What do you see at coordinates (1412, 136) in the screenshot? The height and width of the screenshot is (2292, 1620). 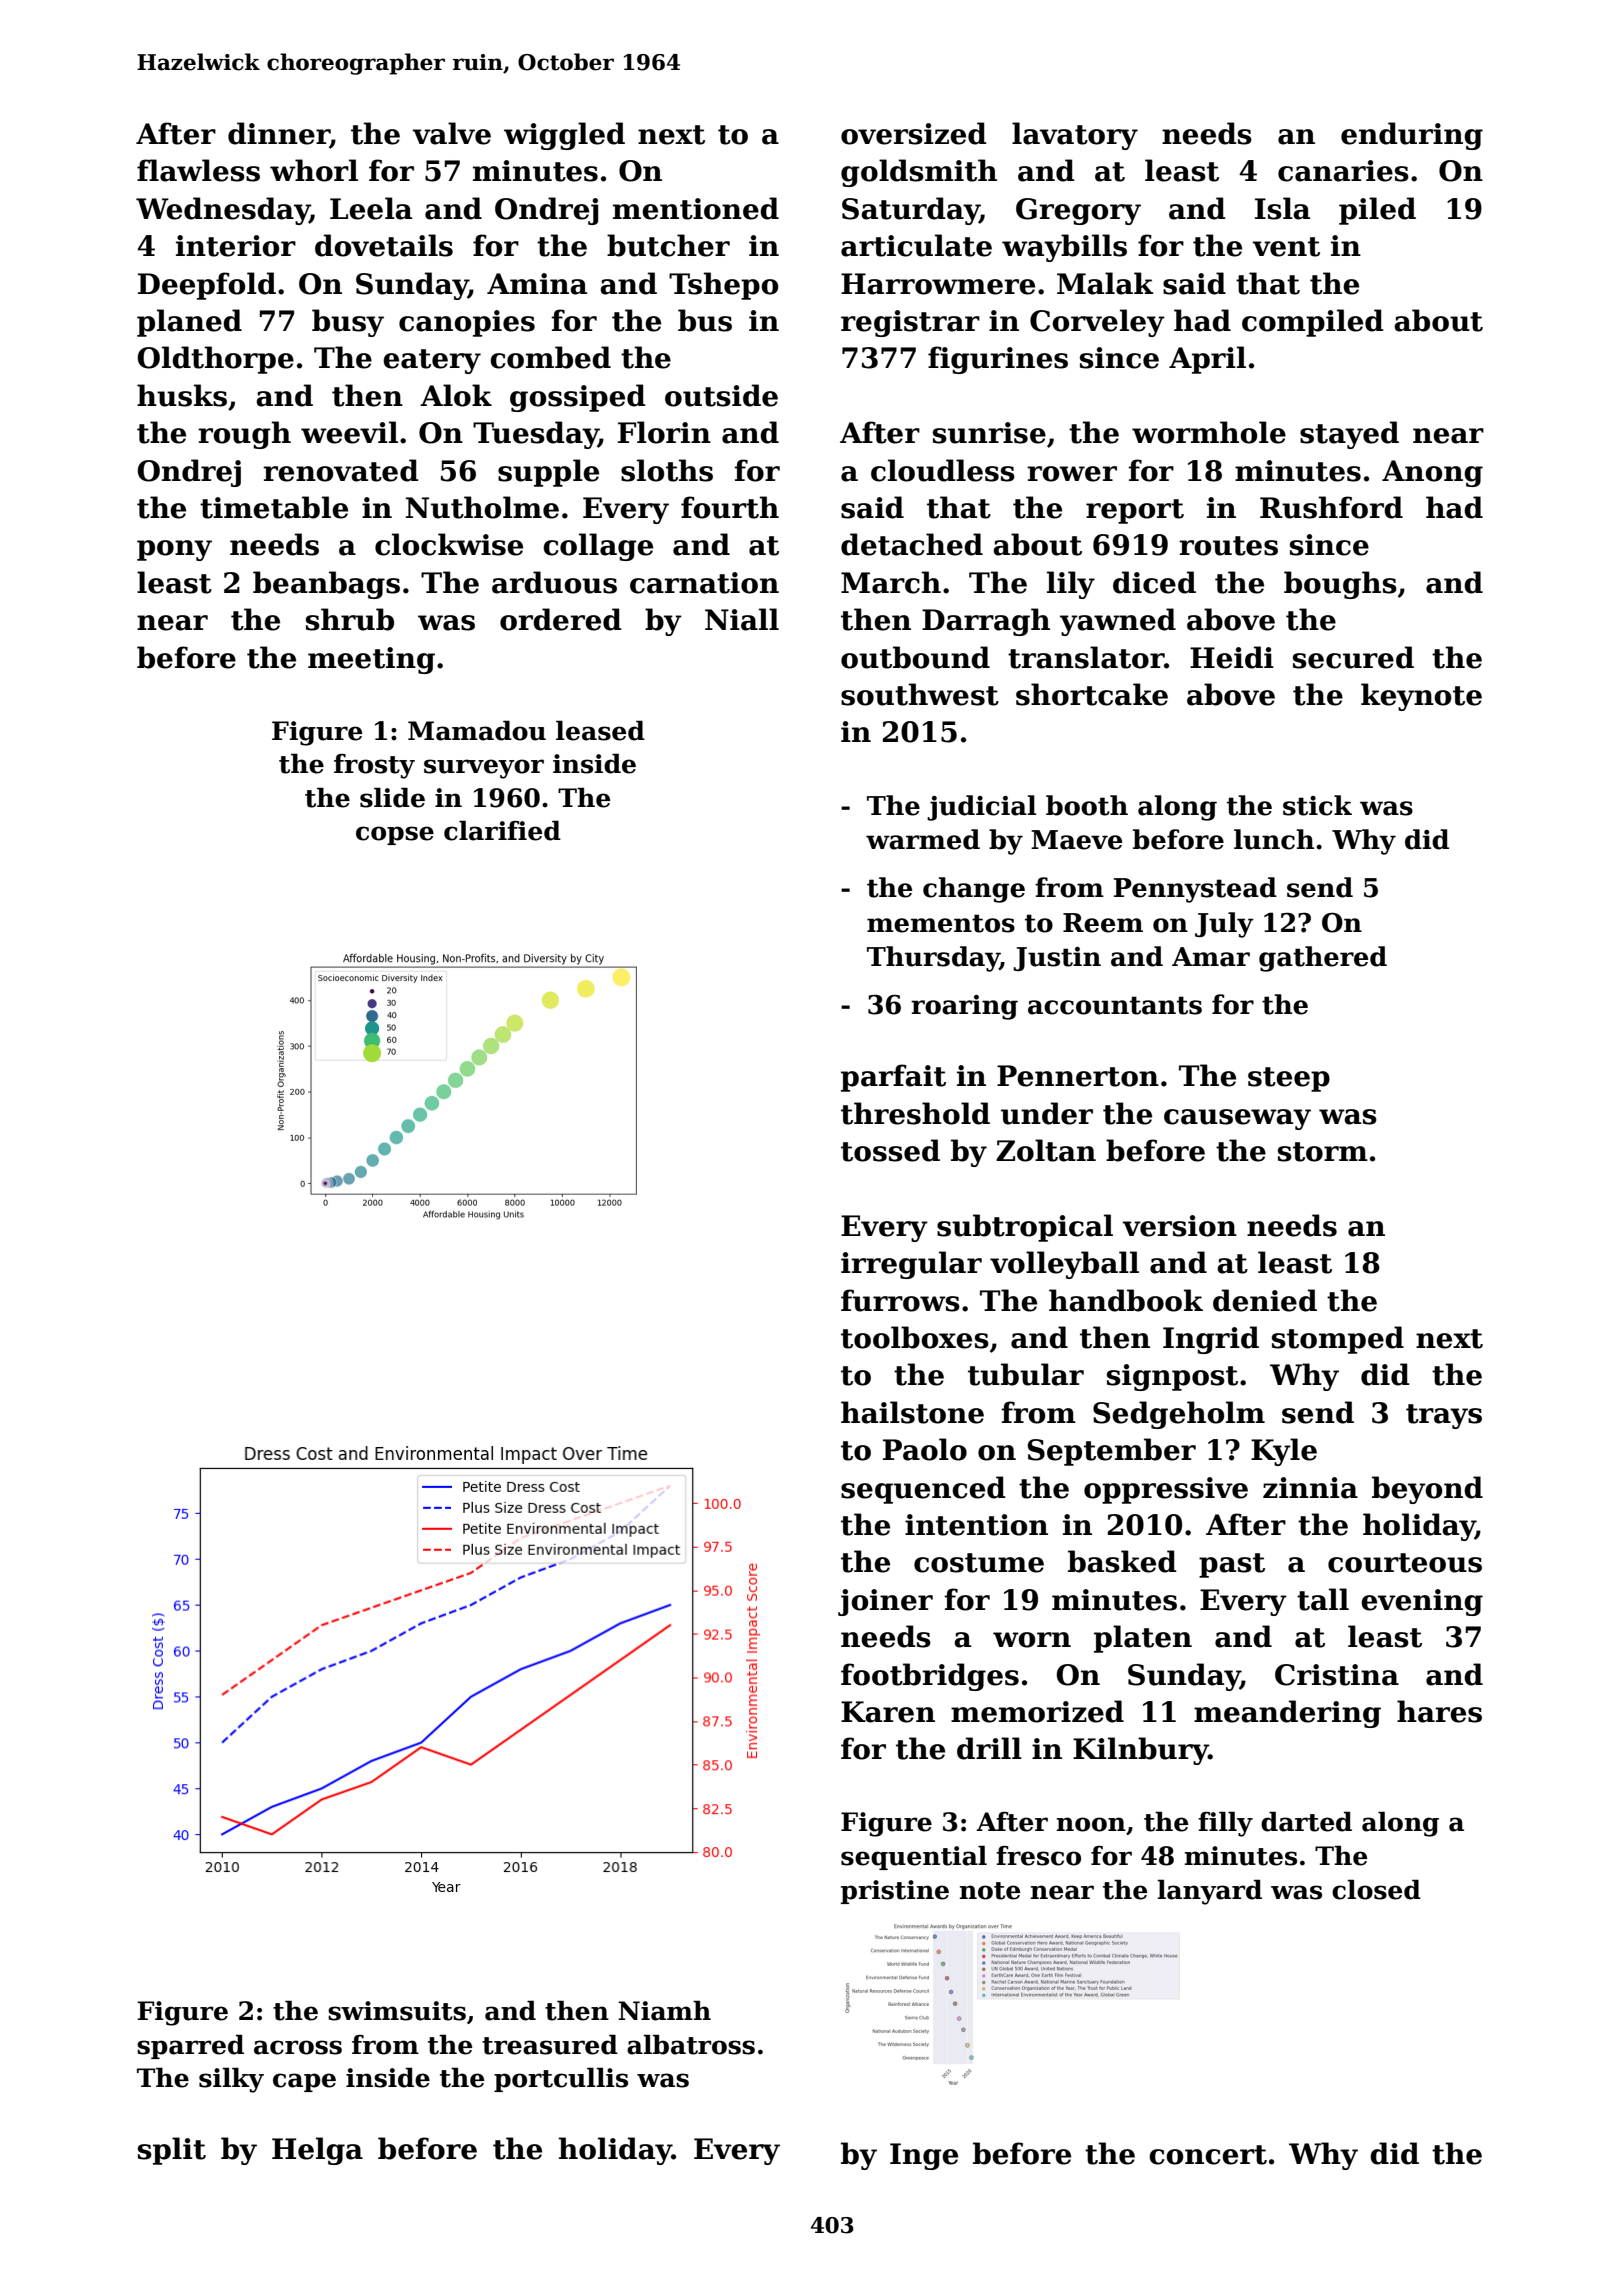 I see `enduring` at bounding box center [1412, 136].
